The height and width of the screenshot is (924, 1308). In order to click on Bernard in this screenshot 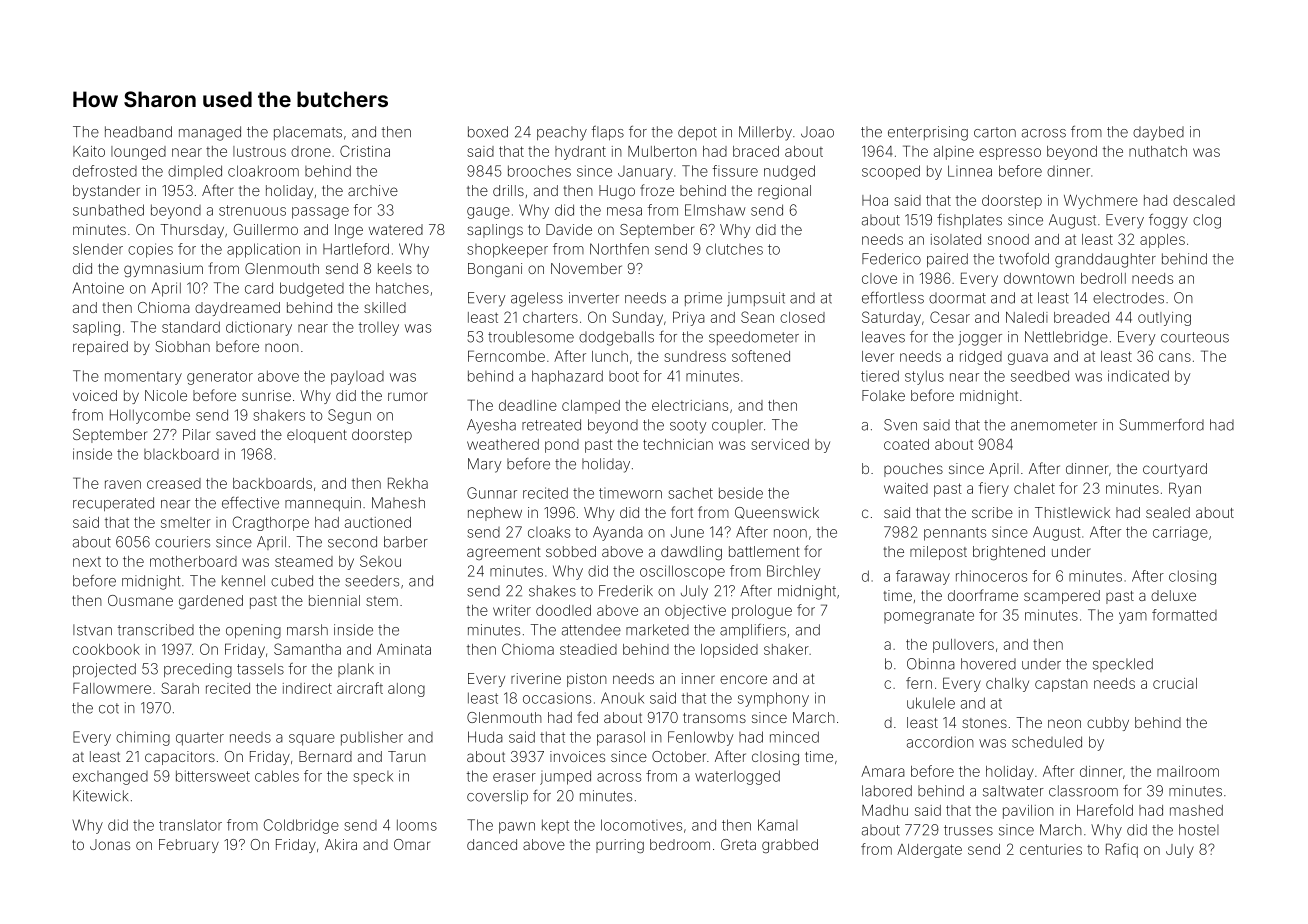, I will do `click(325, 756)`.
